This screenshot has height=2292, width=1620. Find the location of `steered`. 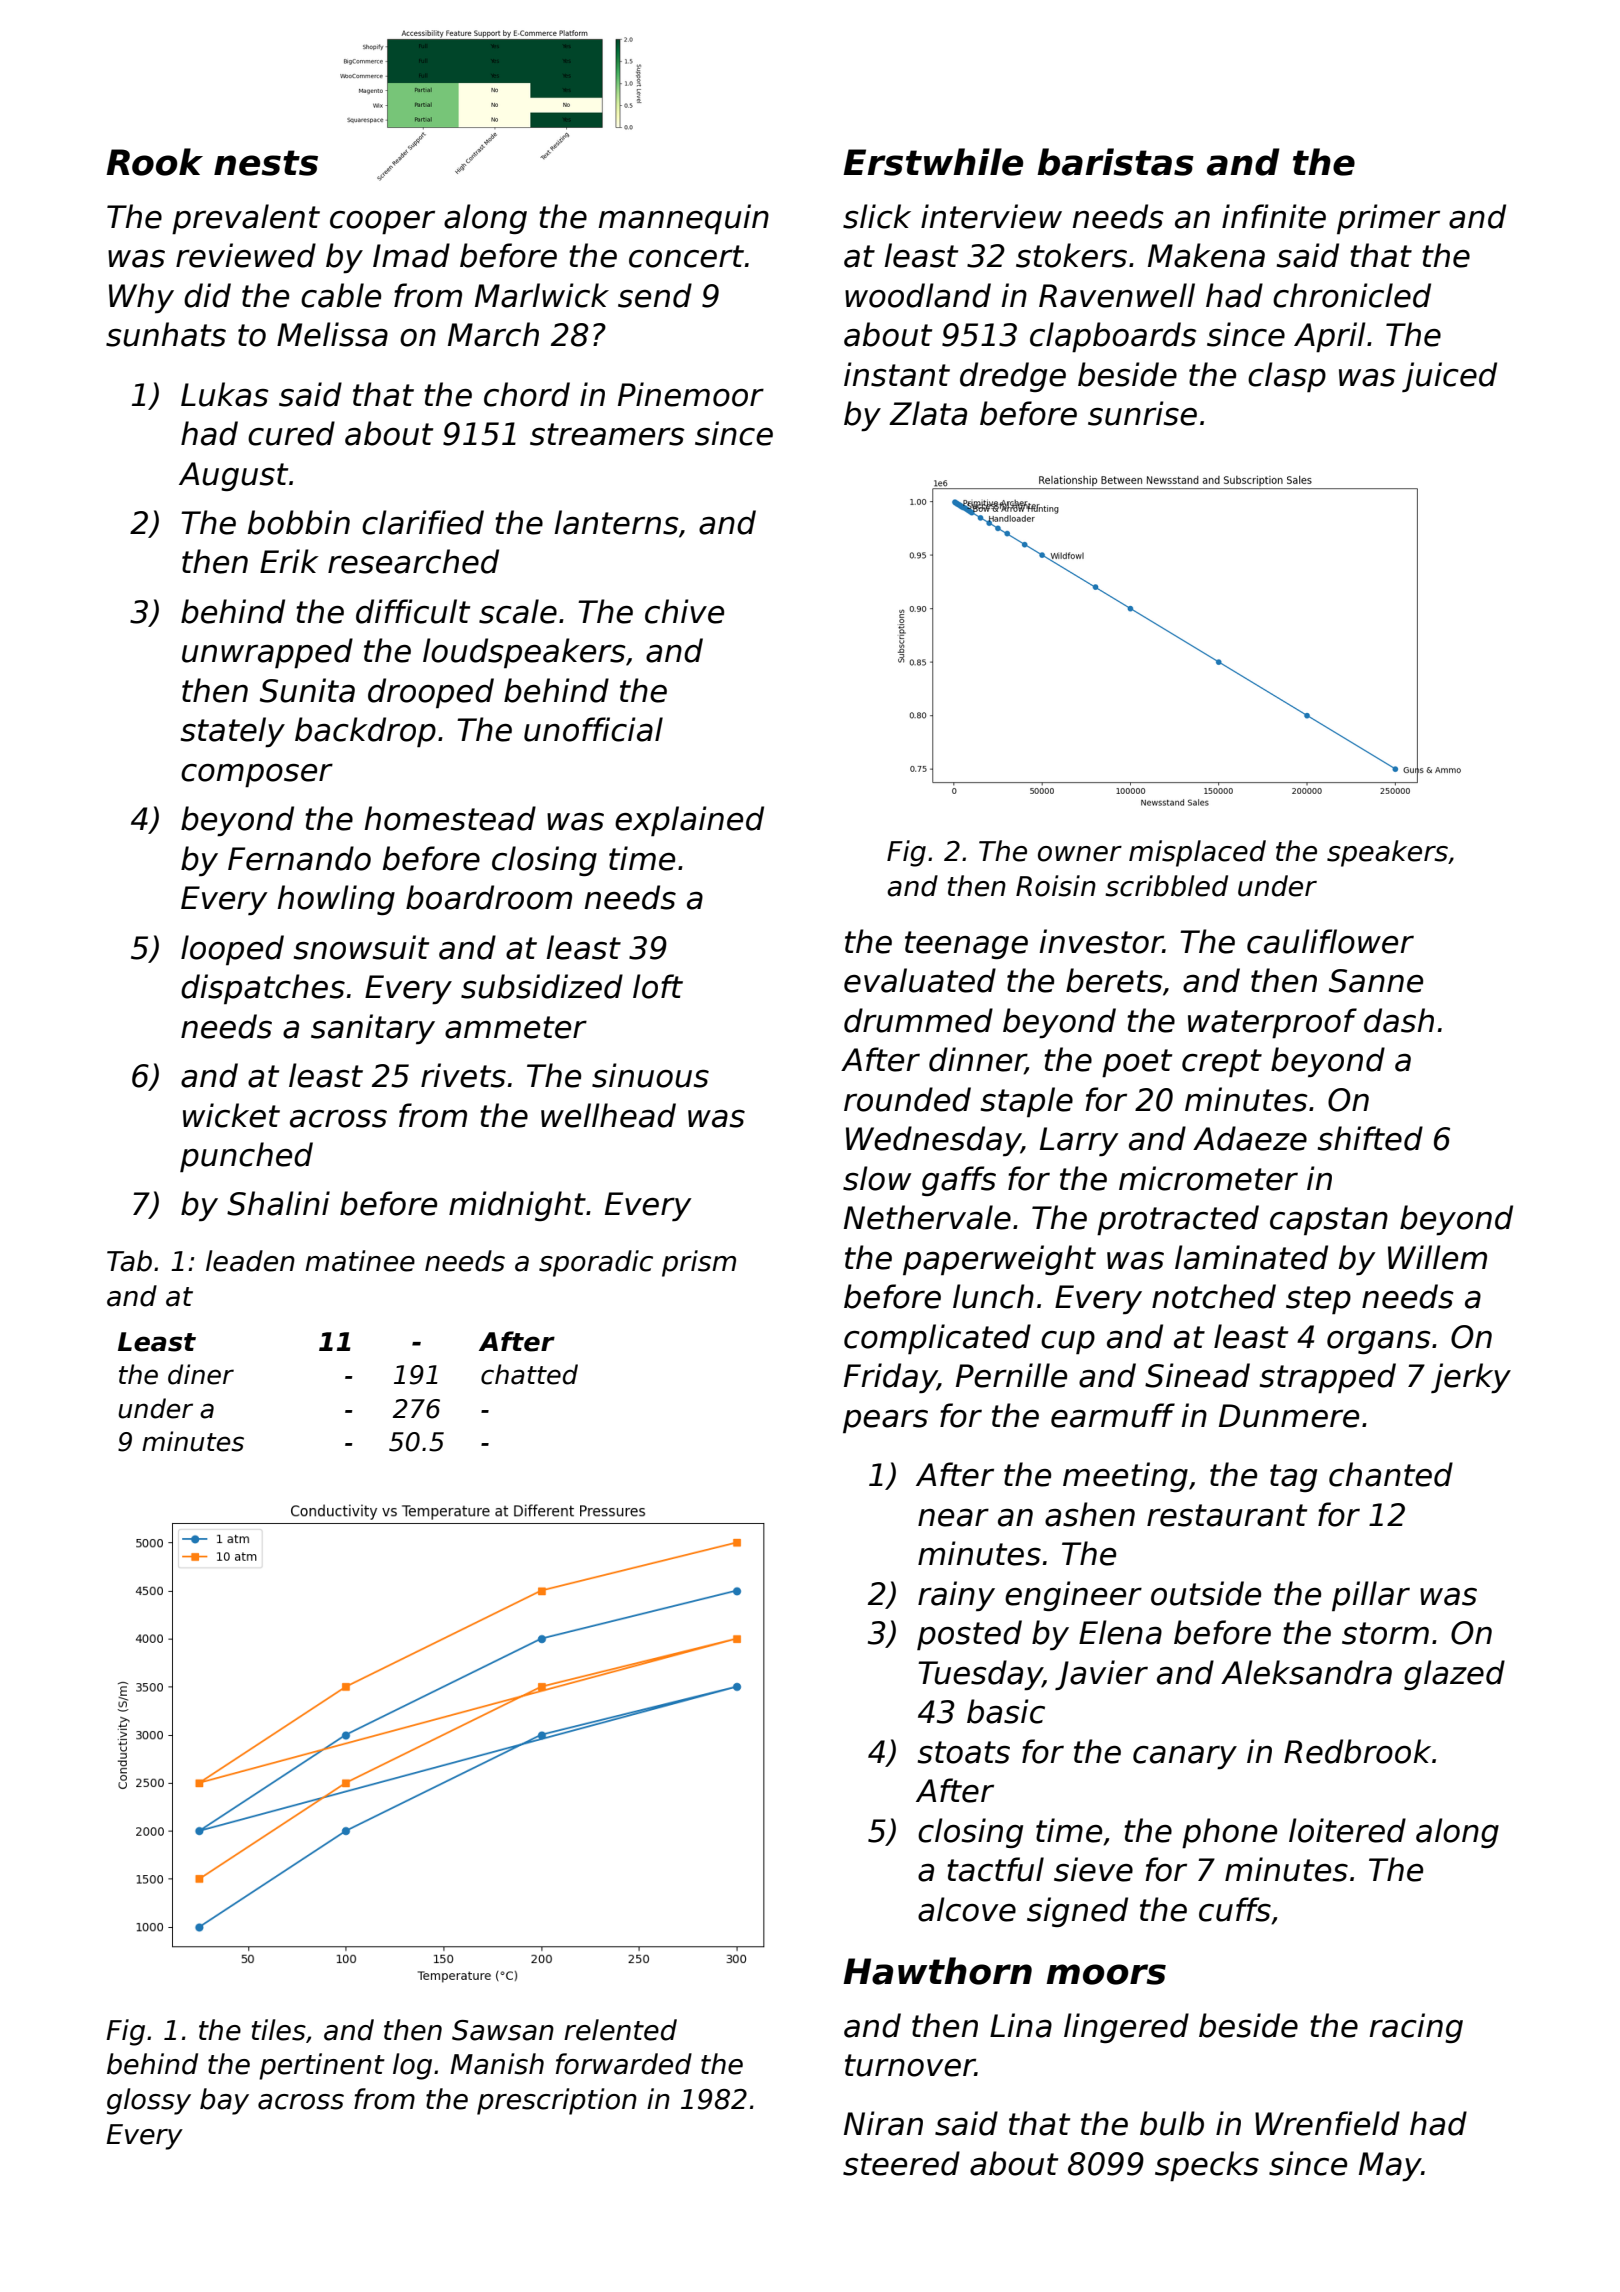

steered is located at coordinates (901, 2163).
